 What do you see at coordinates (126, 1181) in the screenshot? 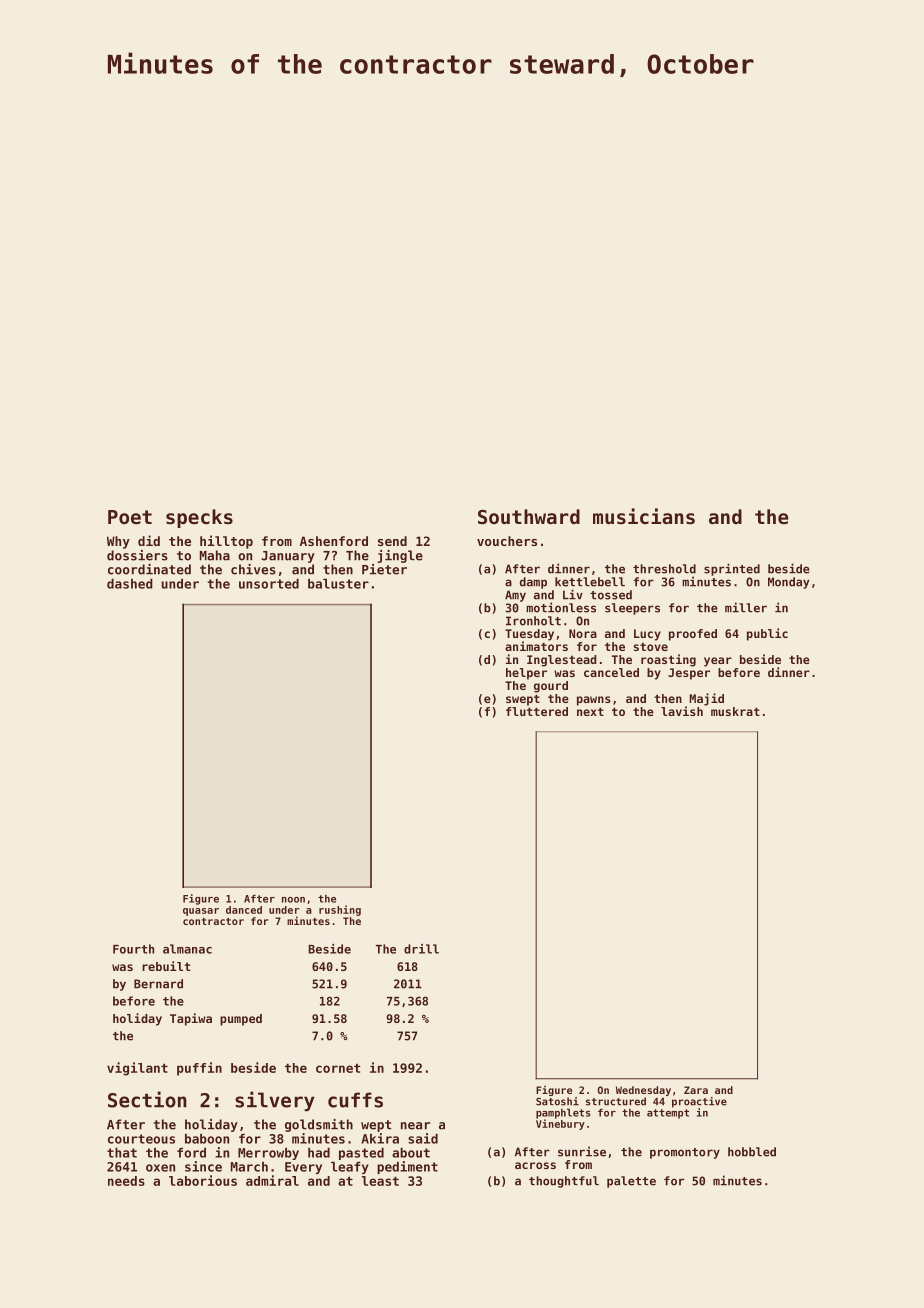
I see `needs` at bounding box center [126, 1181].
